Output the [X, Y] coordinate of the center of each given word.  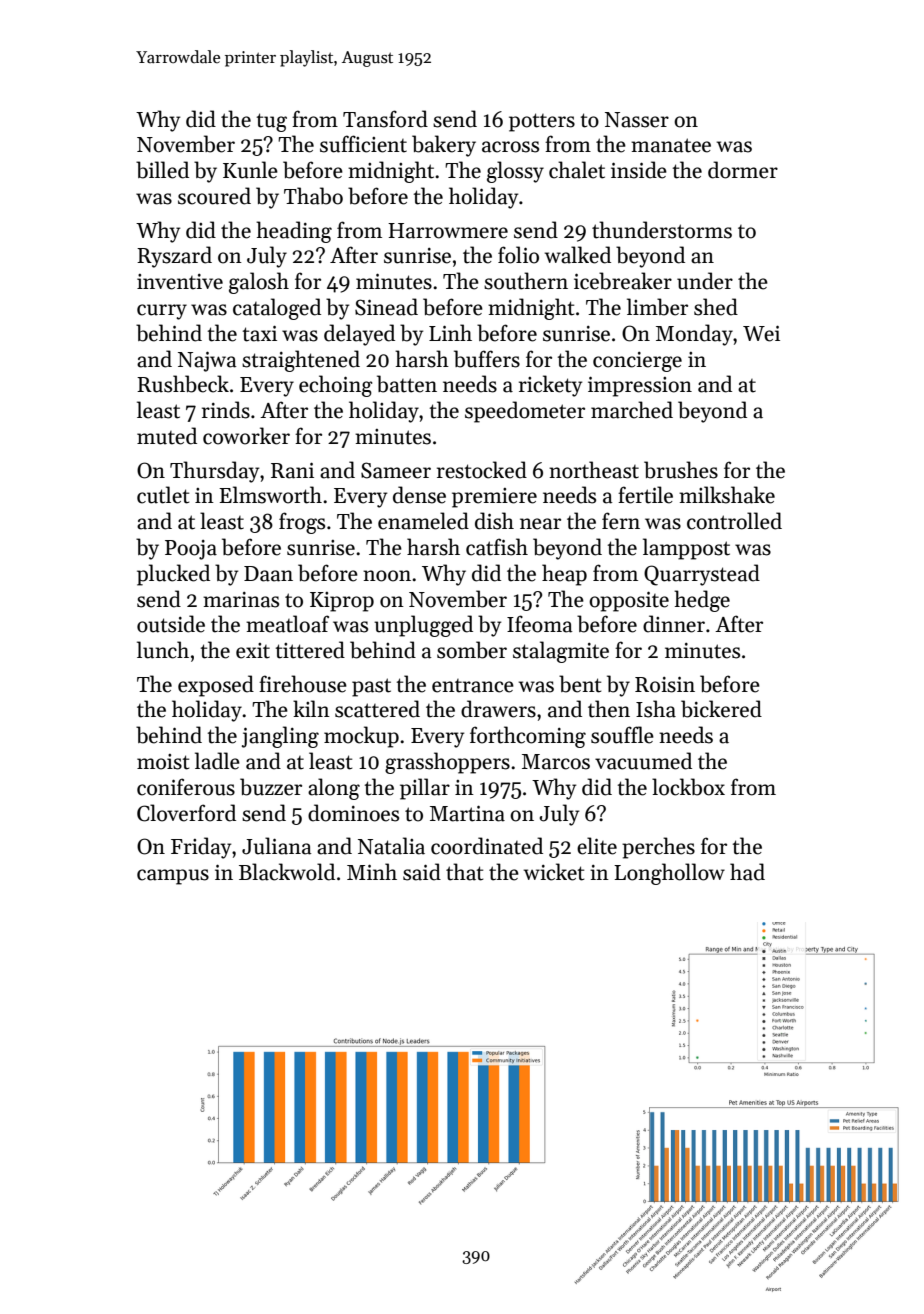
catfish [497, 547]
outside [171, 624]
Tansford [385, 119]
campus [173, 877]
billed [162, 170]
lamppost [686, 549]
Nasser [637, 120]
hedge [702, 601]
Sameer [396, 470]
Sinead [386, 307]
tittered [310, 650]
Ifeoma [540, 624]
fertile [645, 495]
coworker [246, 436]
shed [716, 307]
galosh [259, 283]
